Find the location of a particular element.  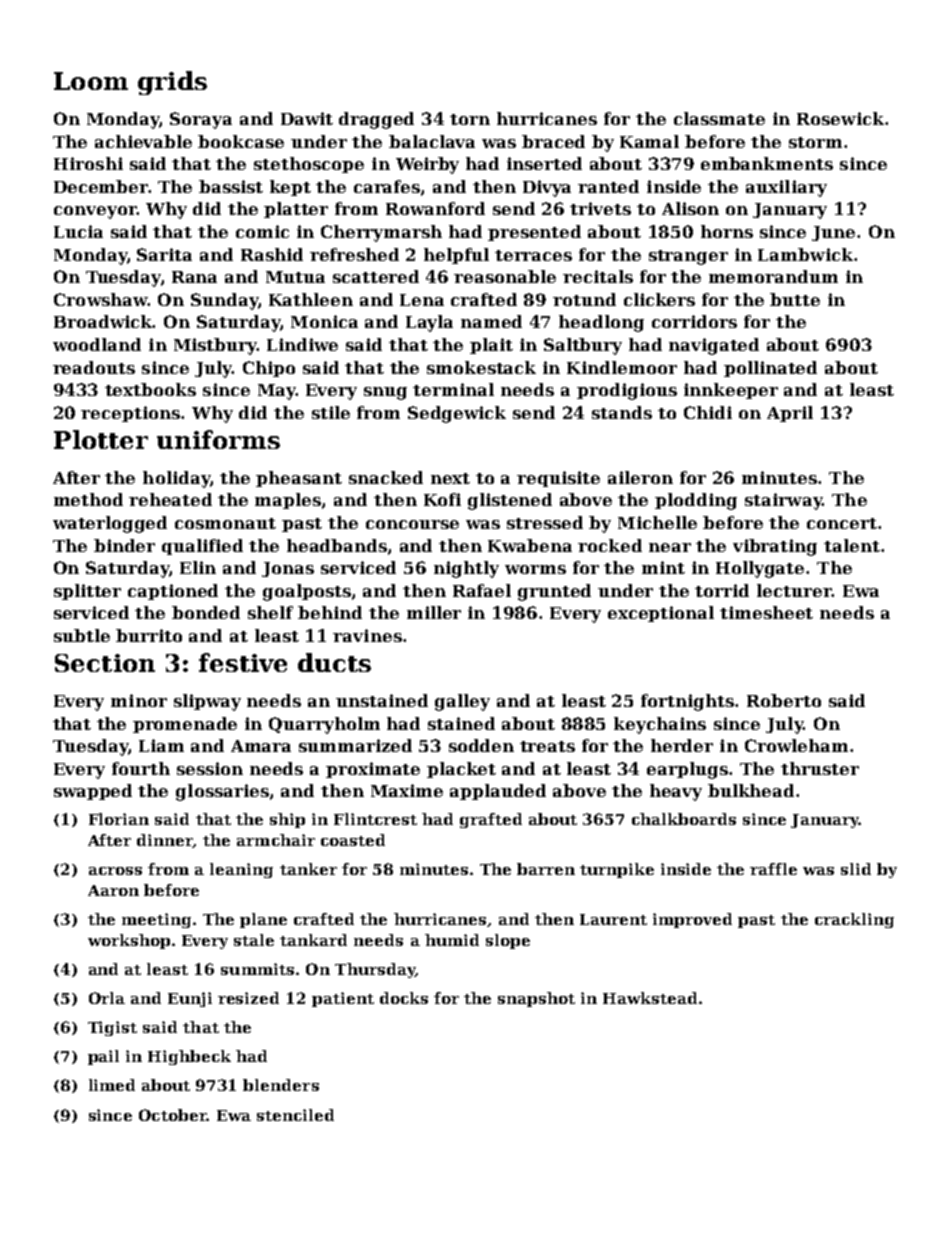

Kamal is located at coordinates (649, 141).
